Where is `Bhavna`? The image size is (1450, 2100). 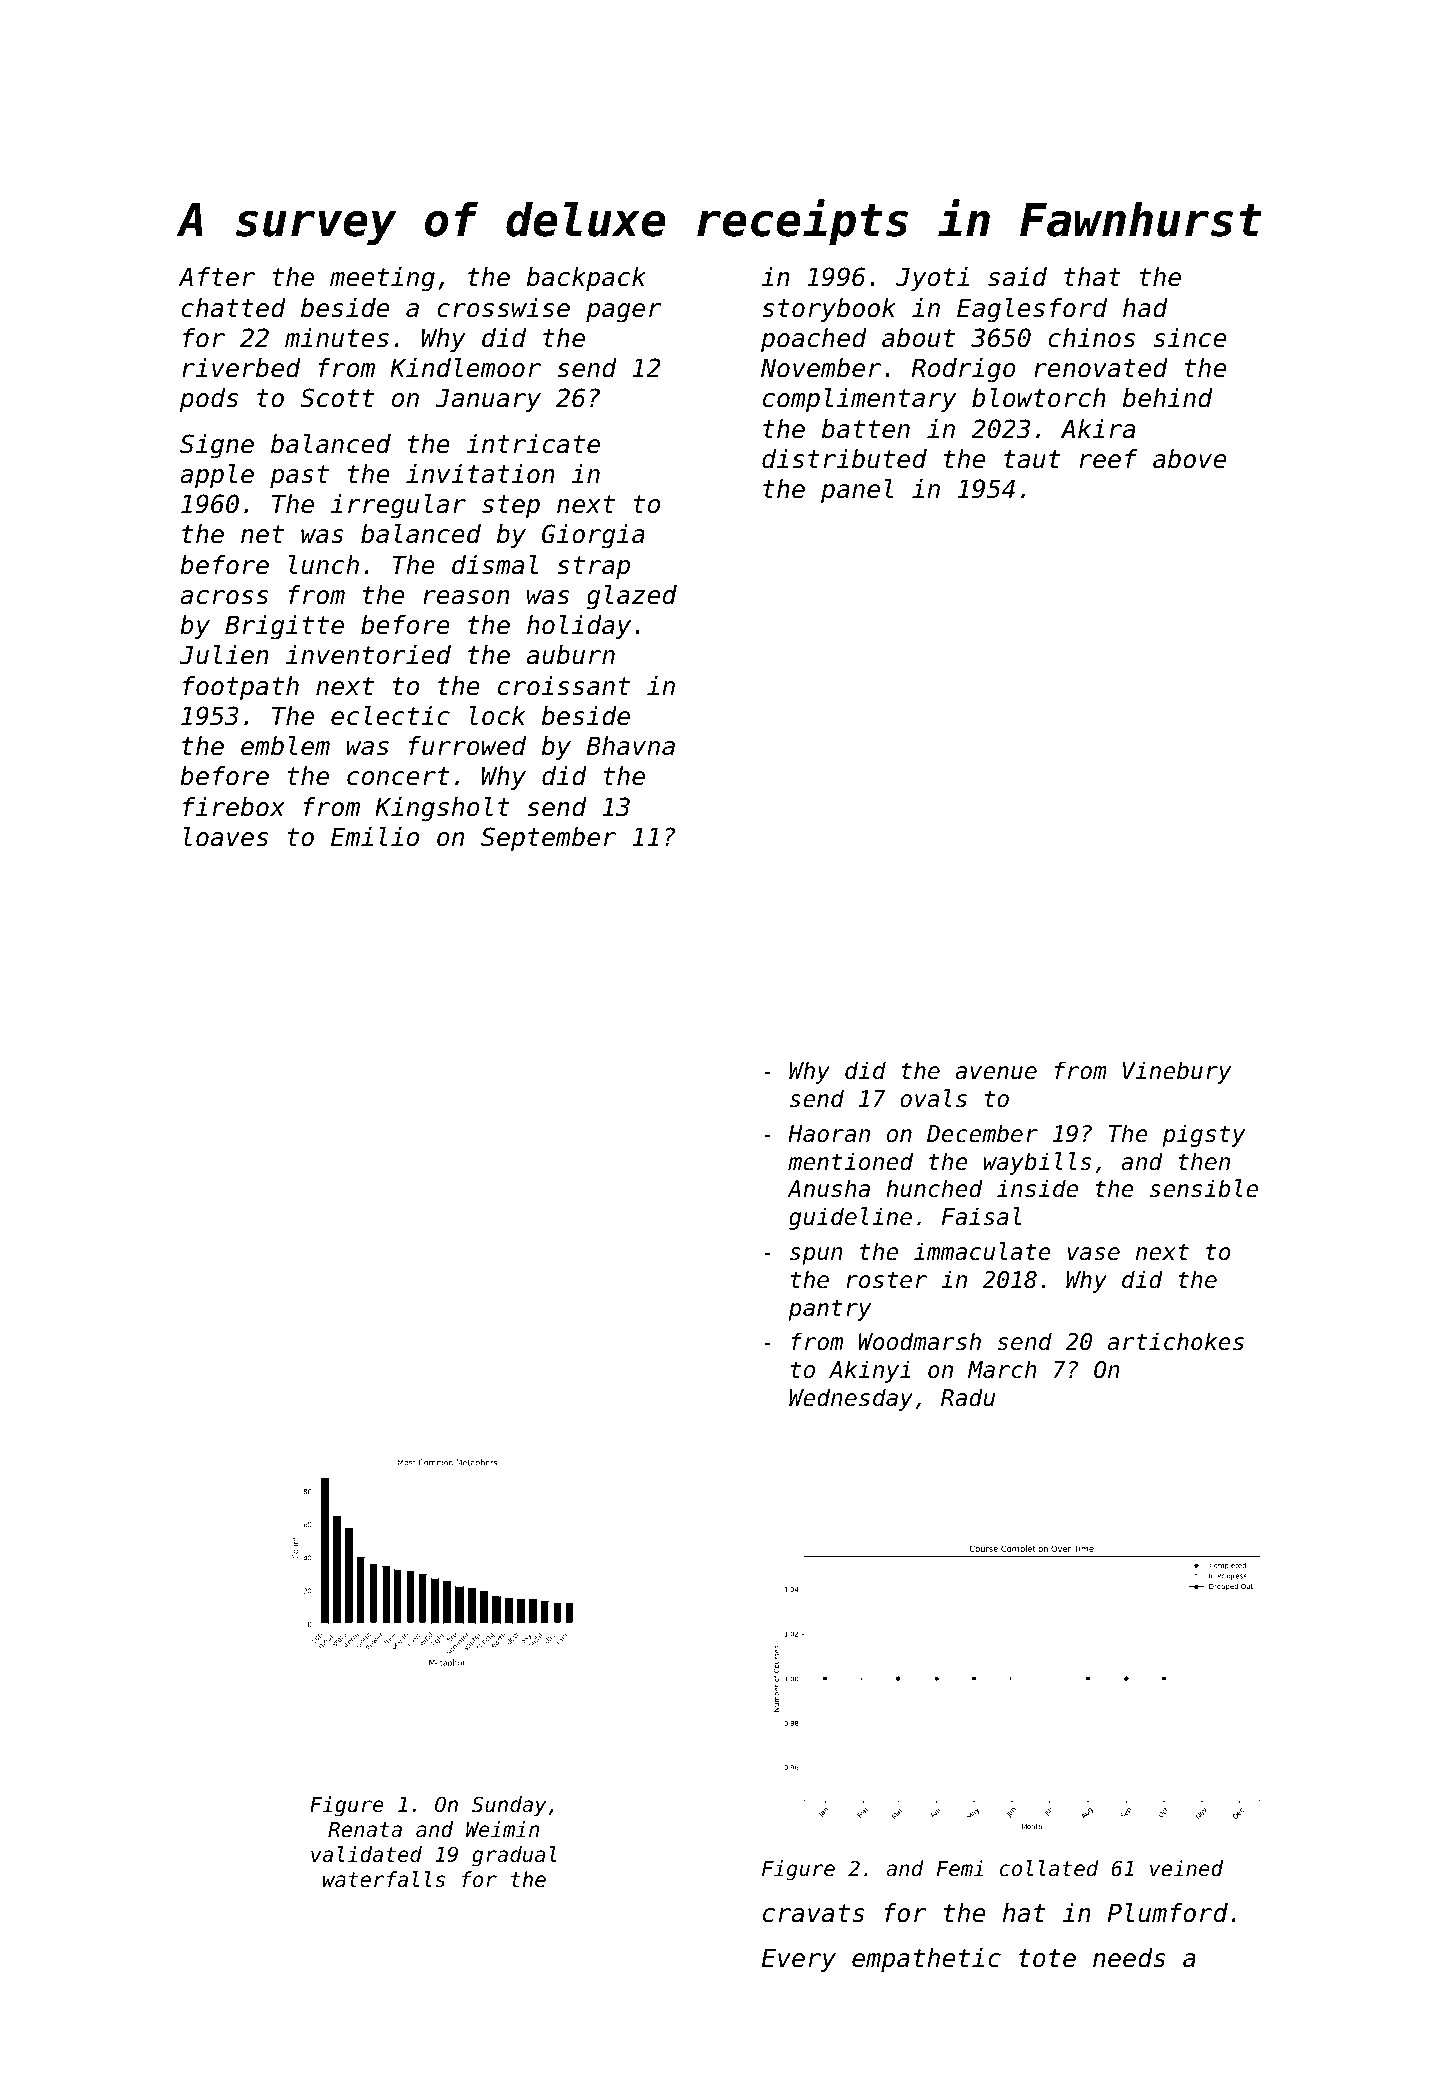
Bhavna is located at coordinates (630, 746).
